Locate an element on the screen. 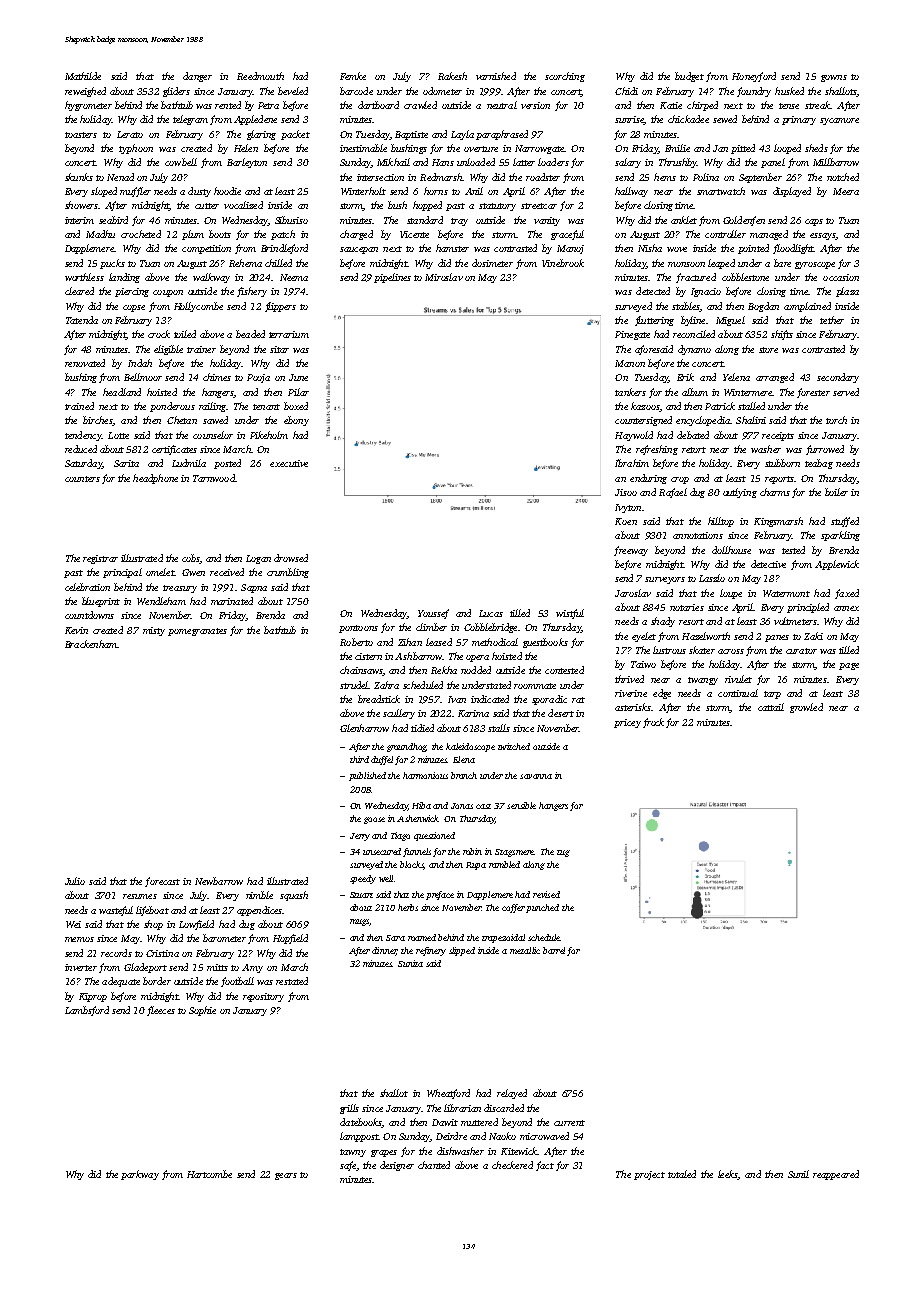  Lerato is located at coordinates (130, 134).
